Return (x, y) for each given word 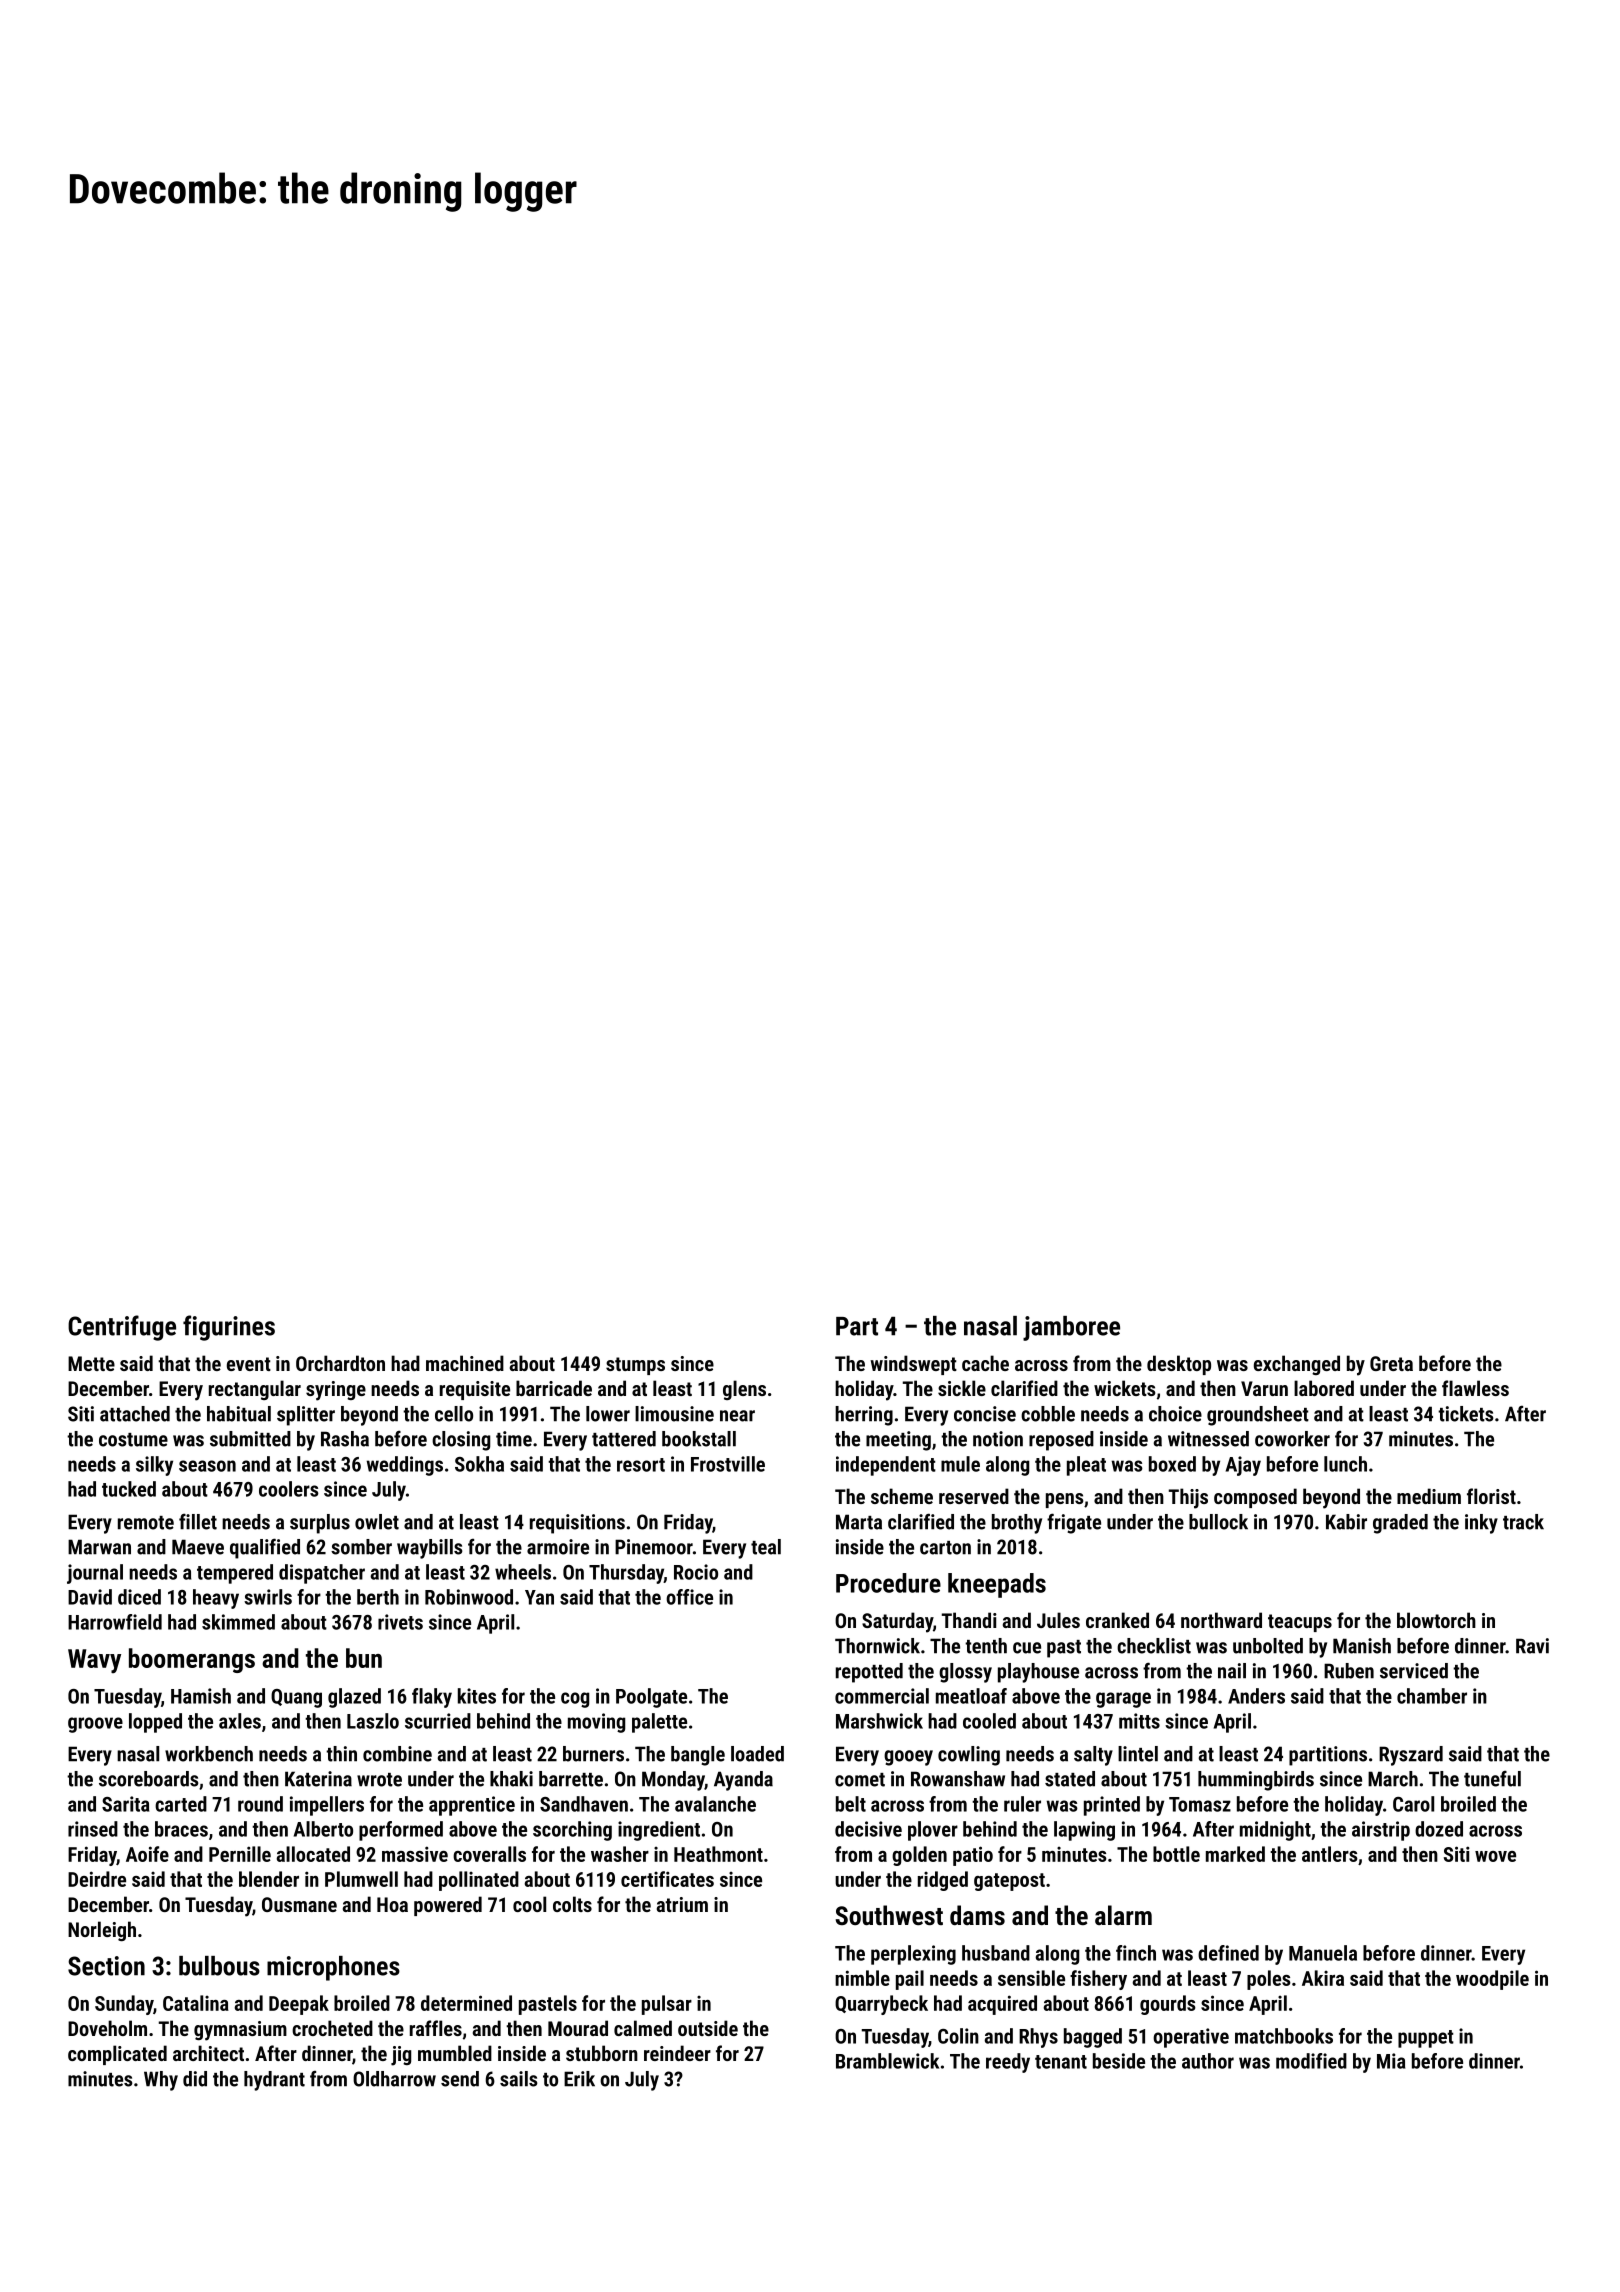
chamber (1432, 1696)
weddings (405, 1466)
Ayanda (743, 1781)
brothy (1017, 1524)
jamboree (1071, 1328)
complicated (117, 2055)
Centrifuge (122, 1328)
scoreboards (149, 1779)
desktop (1179, 1365)
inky (1481, 1524)
